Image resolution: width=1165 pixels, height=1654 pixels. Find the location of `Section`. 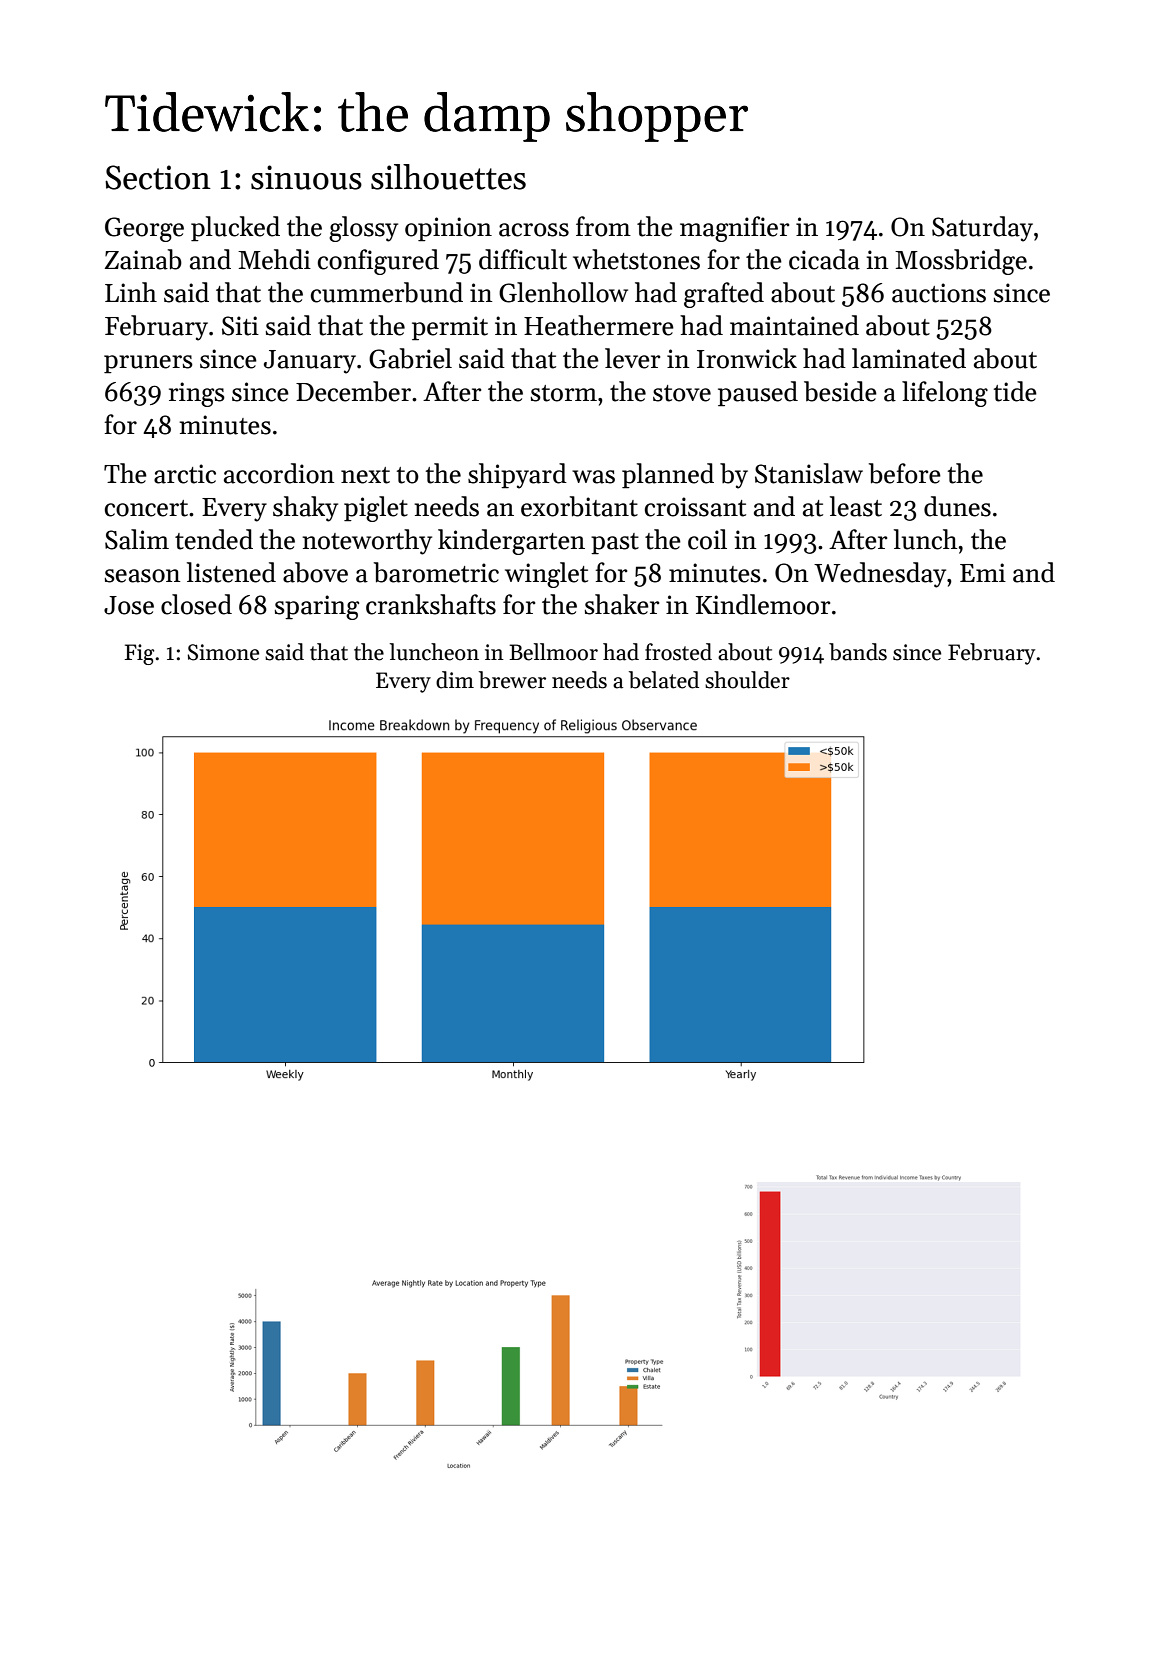

Section is located at coordinates (158, 177).
